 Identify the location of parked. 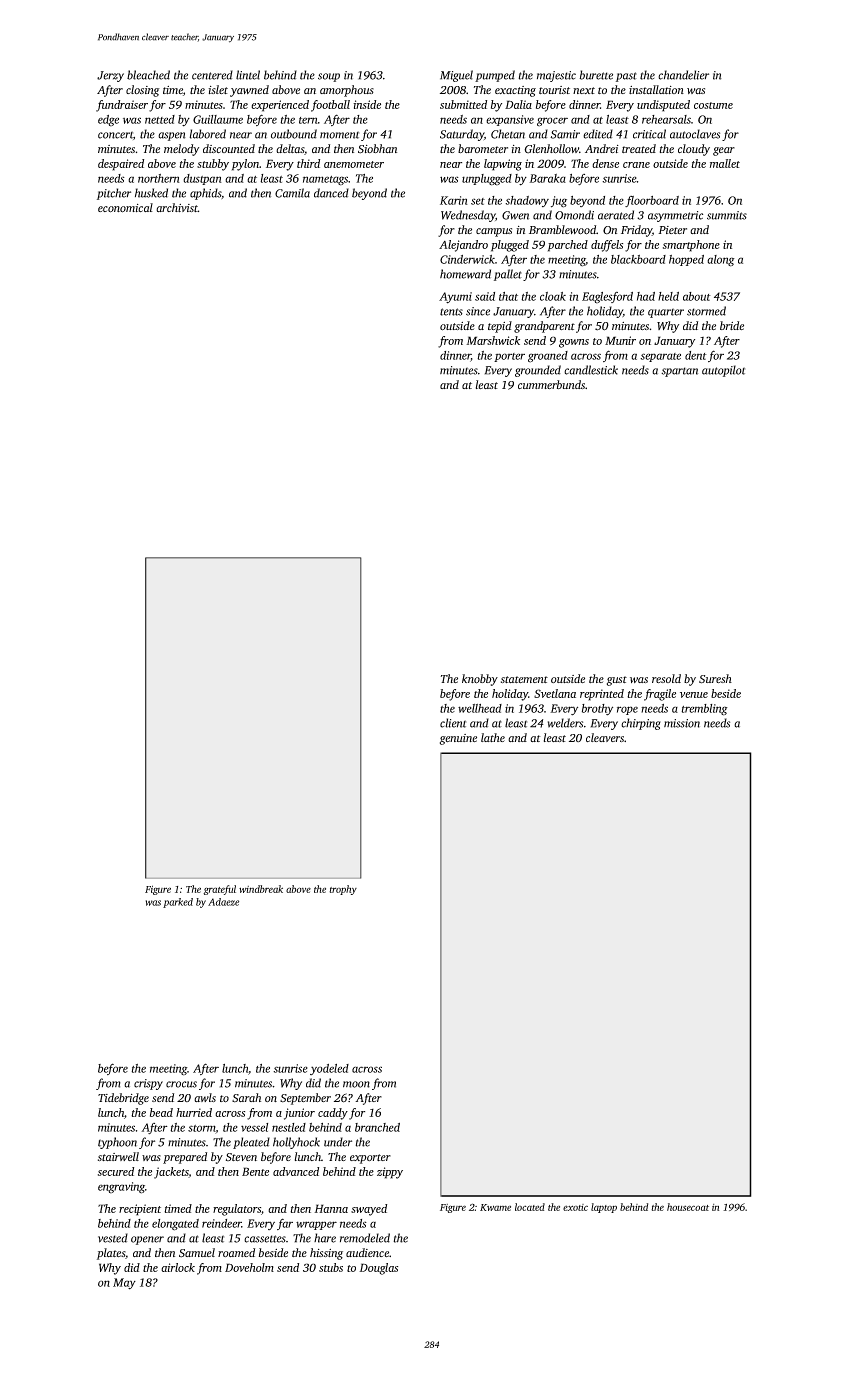
(178, 903).
